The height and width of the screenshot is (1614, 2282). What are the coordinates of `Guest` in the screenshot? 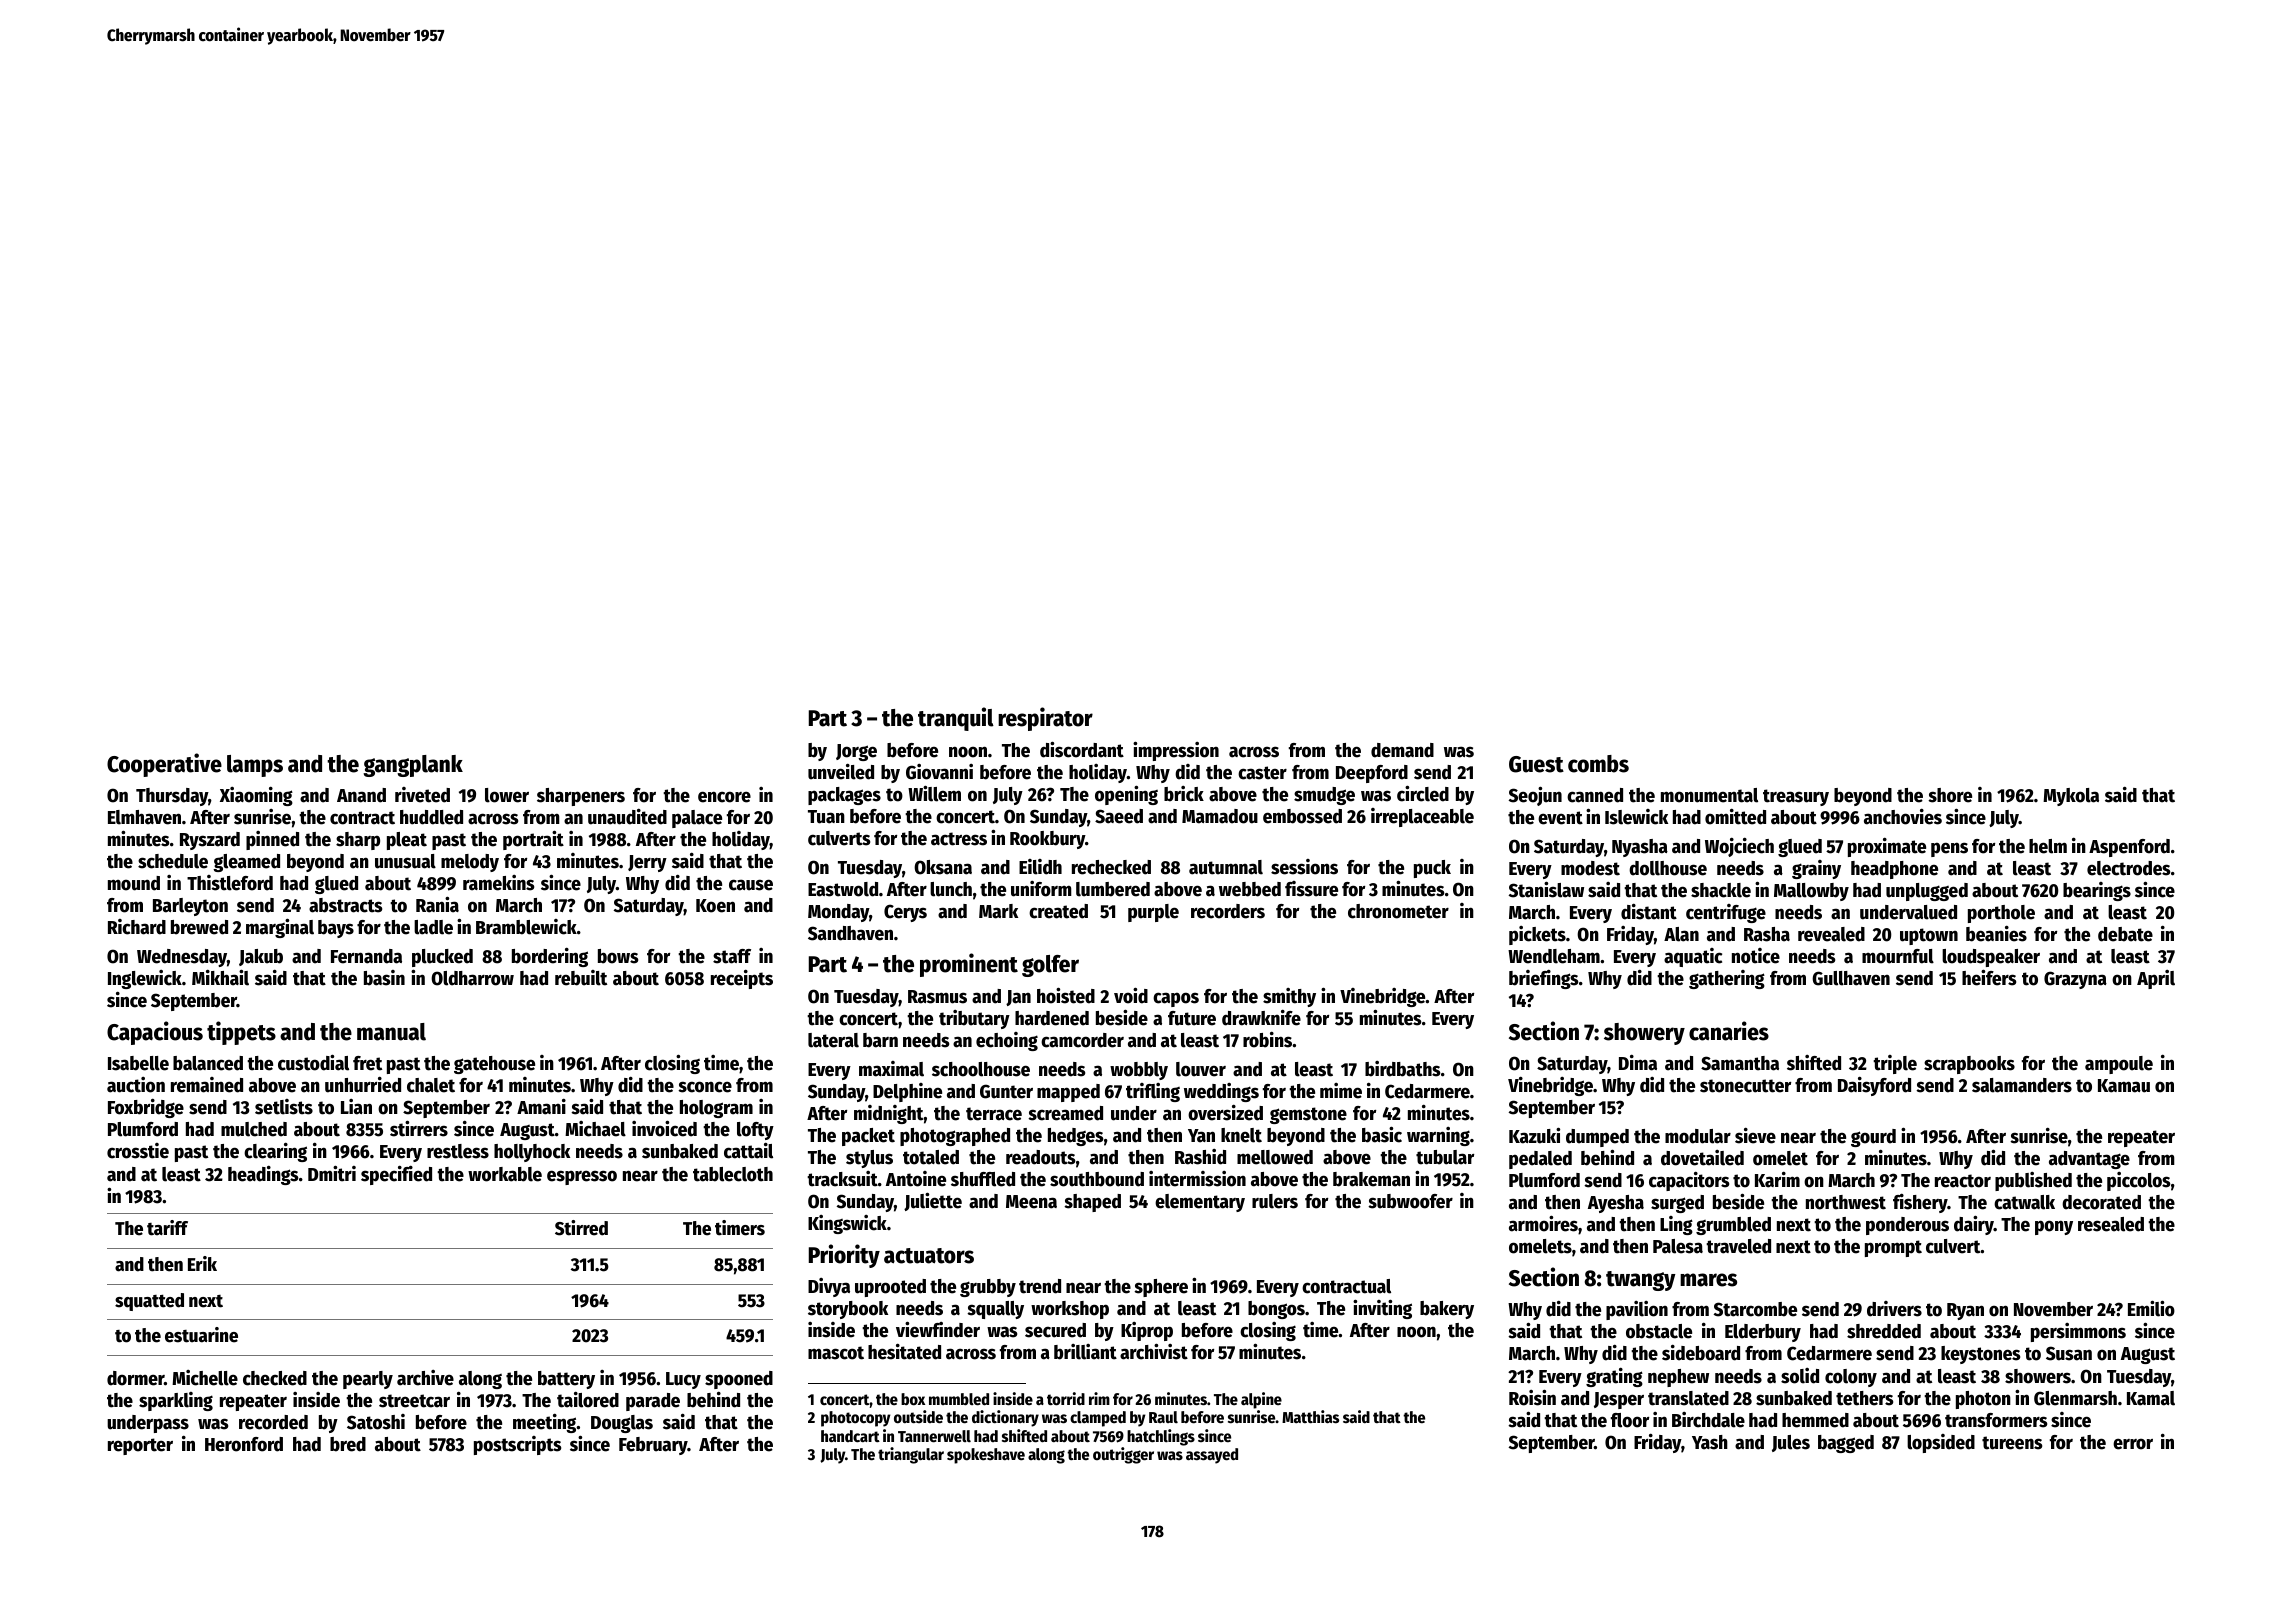 It's located at (1536, 764).
